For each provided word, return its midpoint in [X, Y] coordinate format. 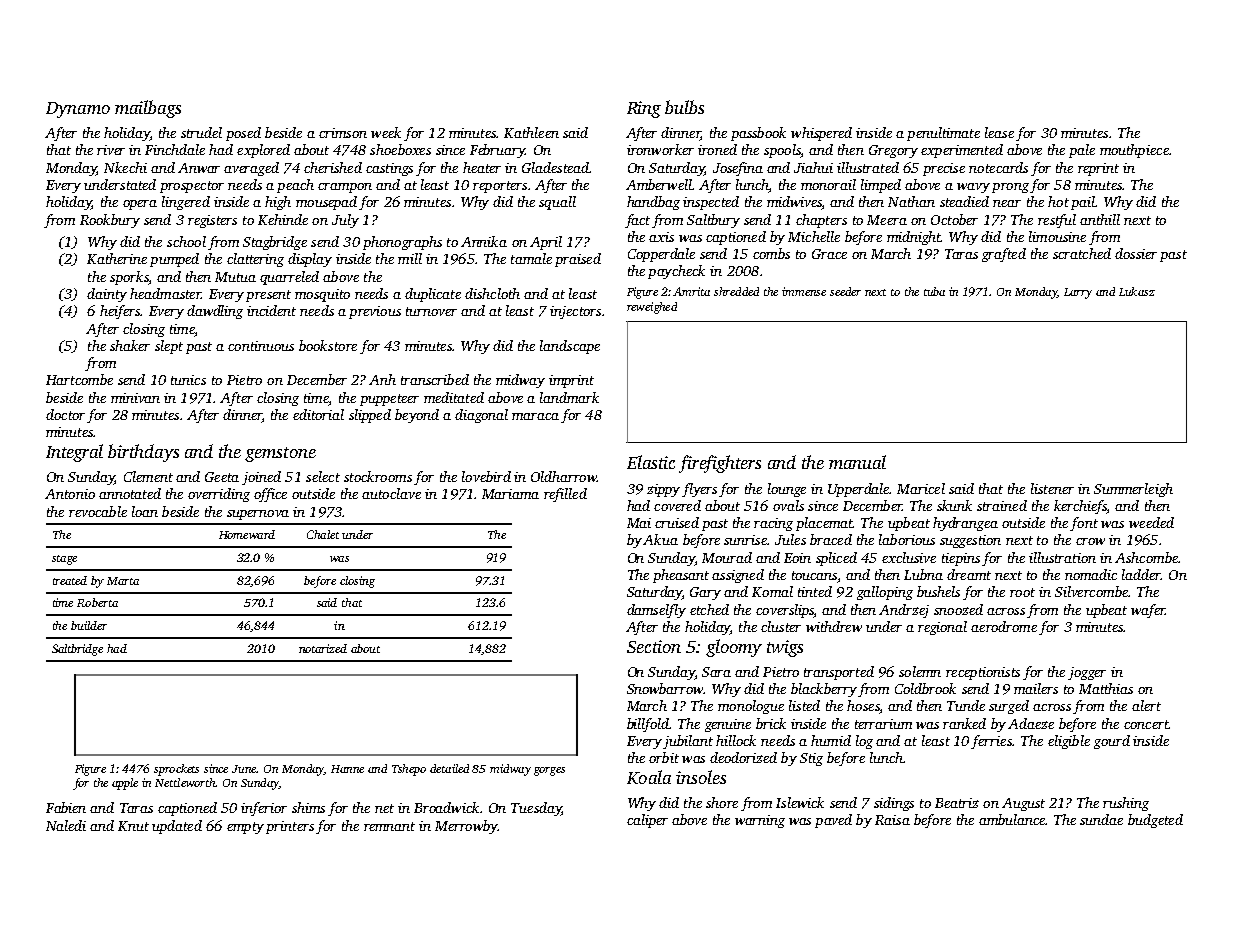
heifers [120, 312]
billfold [648, 725]
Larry [1078, 293]
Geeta [222, 477]
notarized [323, 648]
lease [999, 132]
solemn [920, 671]
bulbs [684, 107]
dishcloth [492, 293]
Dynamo [78, 110]
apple [125, 784]
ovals [788, 505]
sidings [894, 804]
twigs [785, 648]
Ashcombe [1146, 557]
